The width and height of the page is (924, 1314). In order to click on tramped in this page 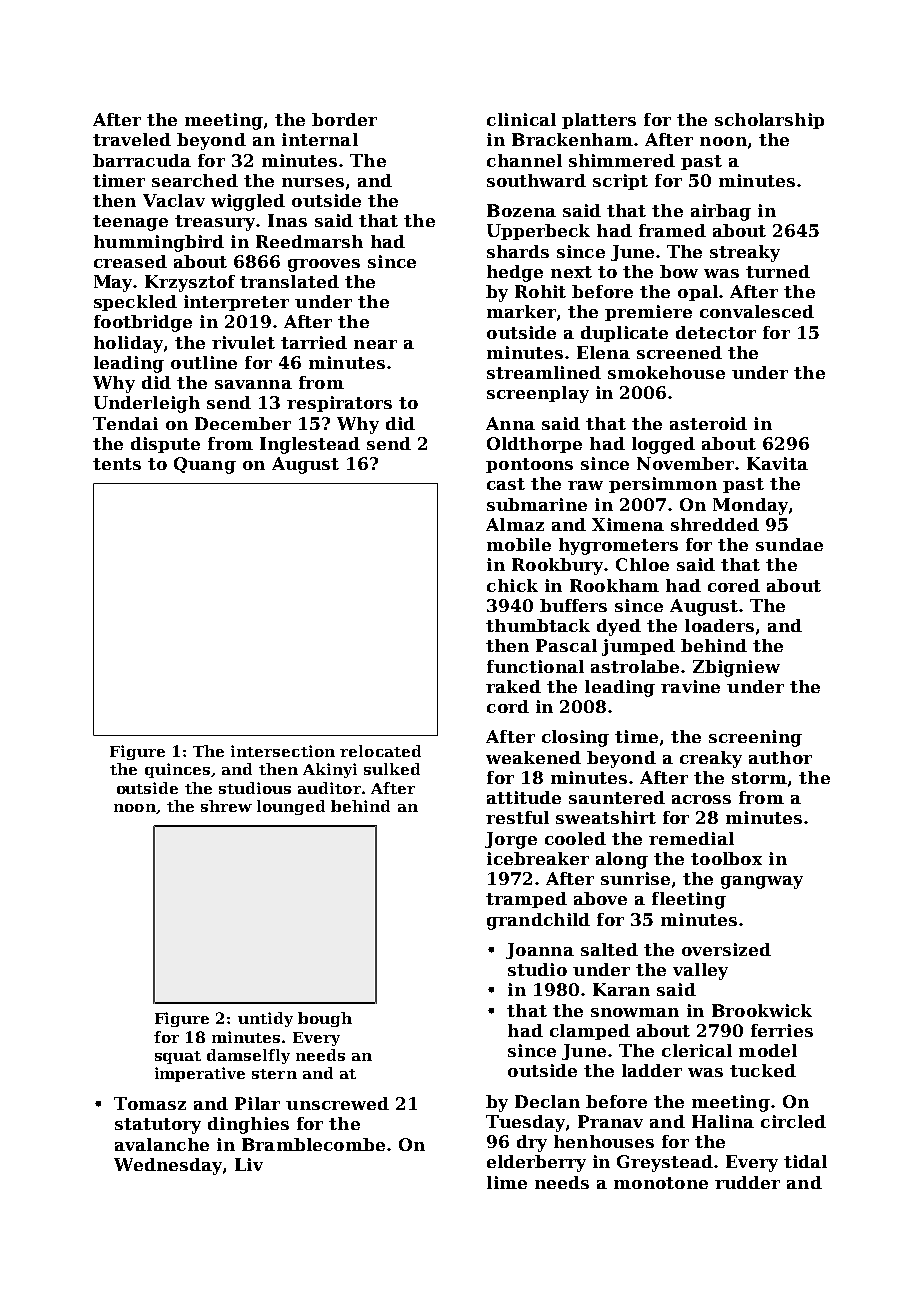, I will do `click(526, 900)`.
